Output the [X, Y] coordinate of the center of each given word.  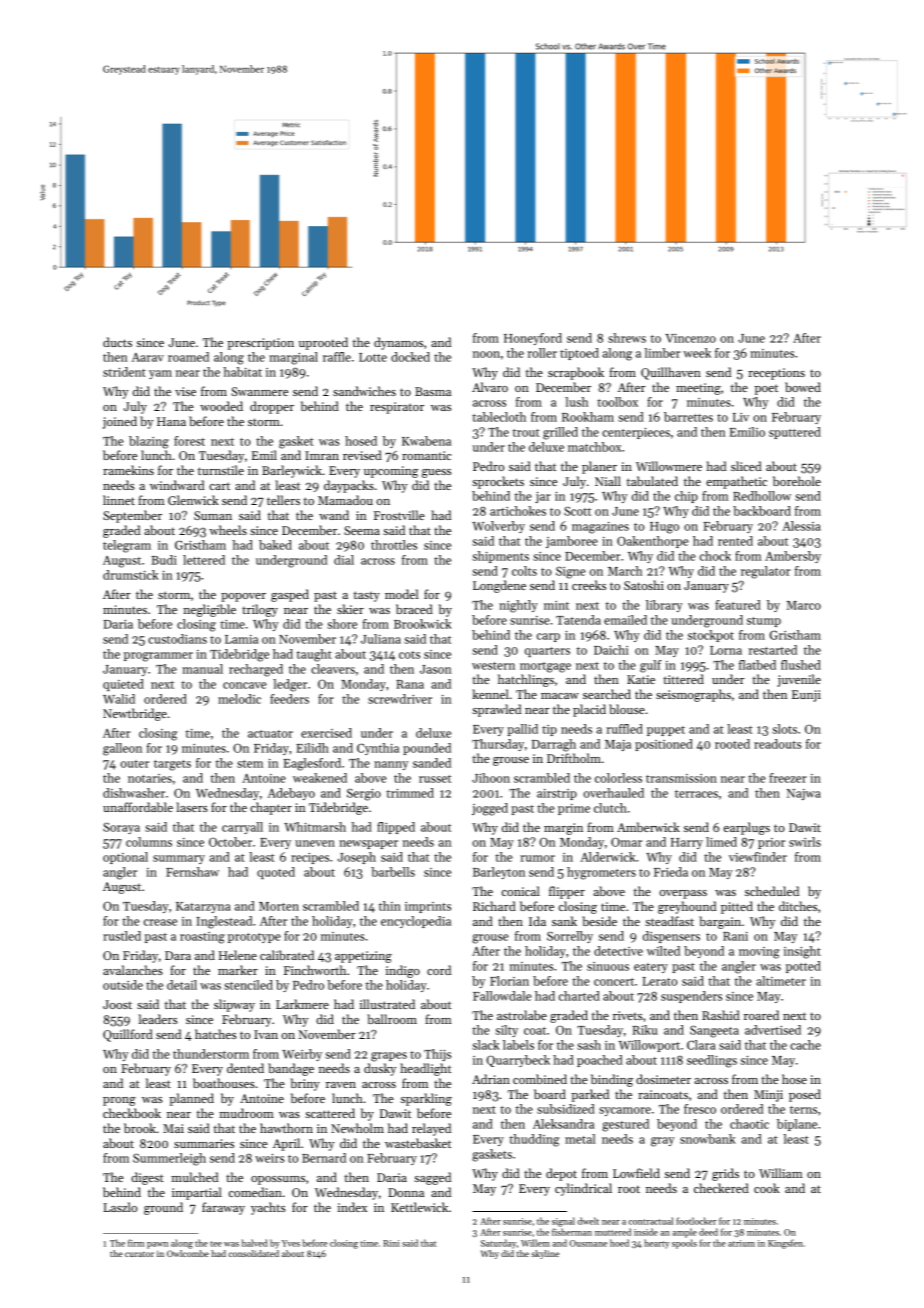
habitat [242, 372]
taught [314, 655]
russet [435, 779]
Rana [410, 684]
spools [684, 1244]
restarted [773, 650]
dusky [380, 1069]
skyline [545, 1254]
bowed [803, 387]
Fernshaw [192, 872]
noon [486, 354]
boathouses [224, 1083]
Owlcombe [188, 1253]
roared [761, 1015]
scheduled [772, 891]
